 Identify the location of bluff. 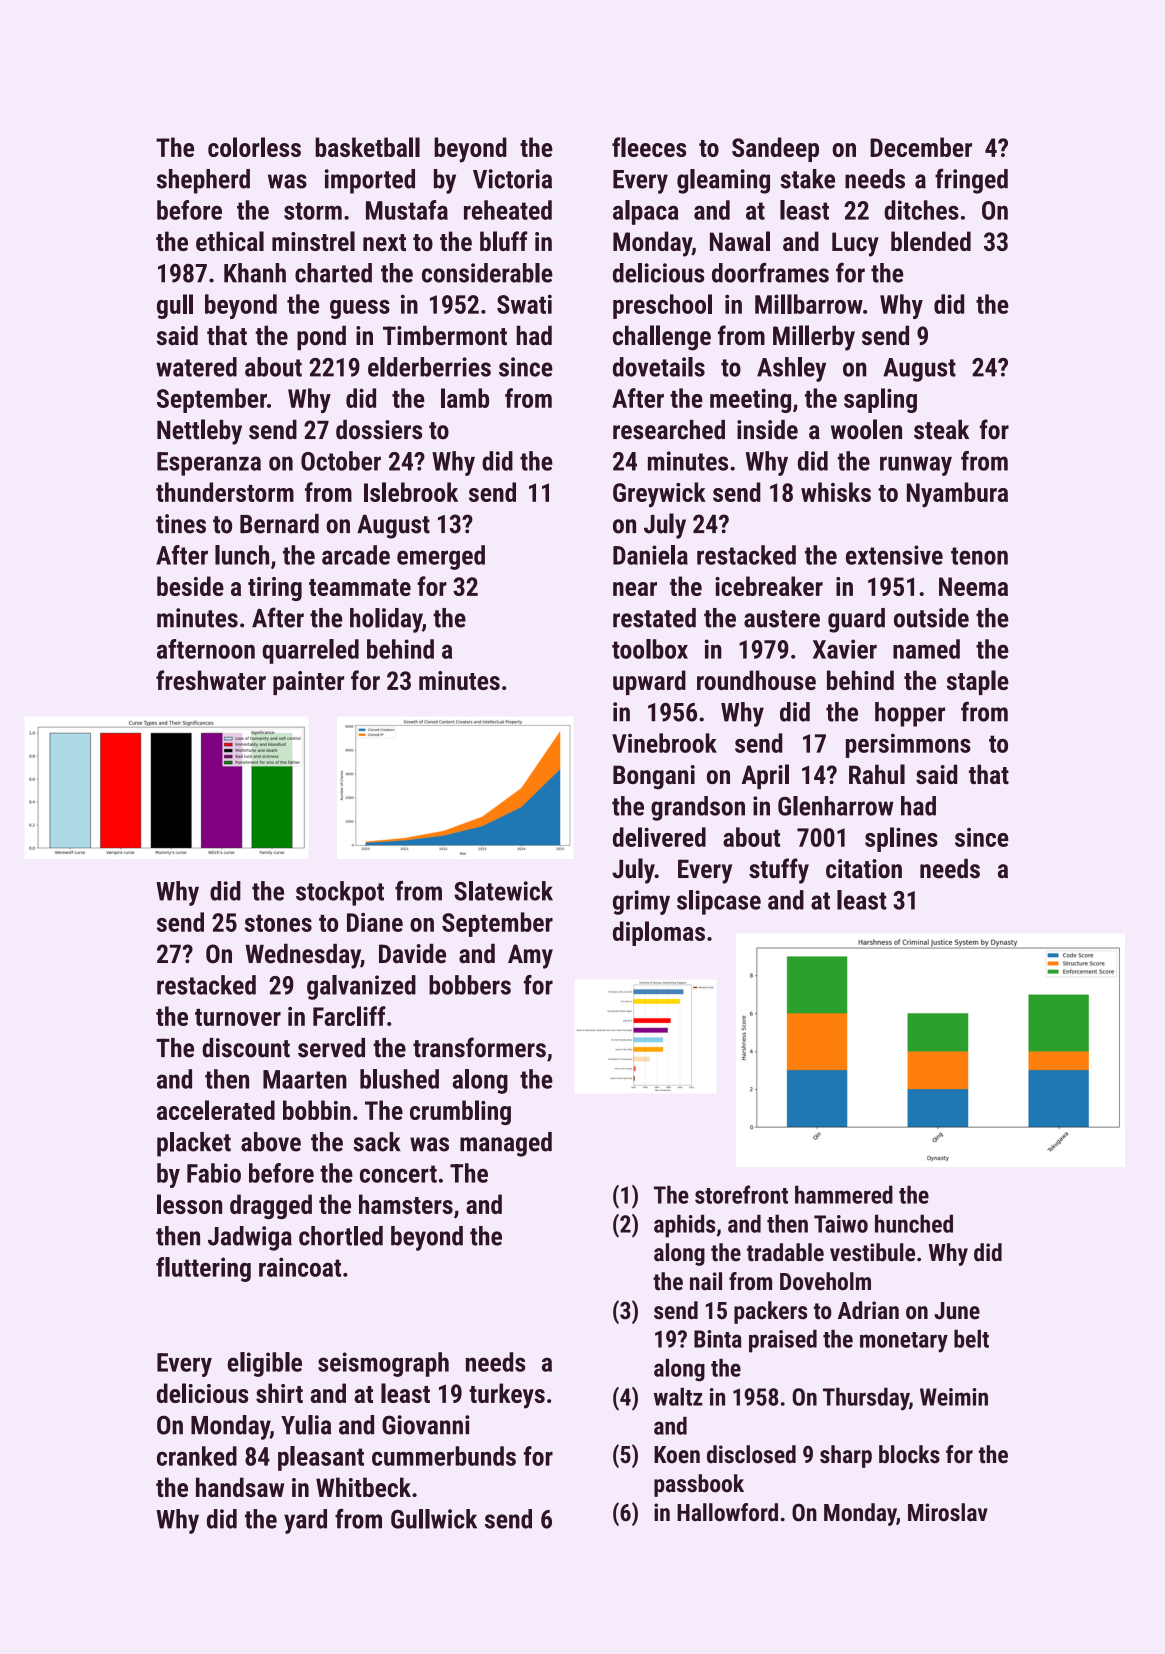
(503, 241).
